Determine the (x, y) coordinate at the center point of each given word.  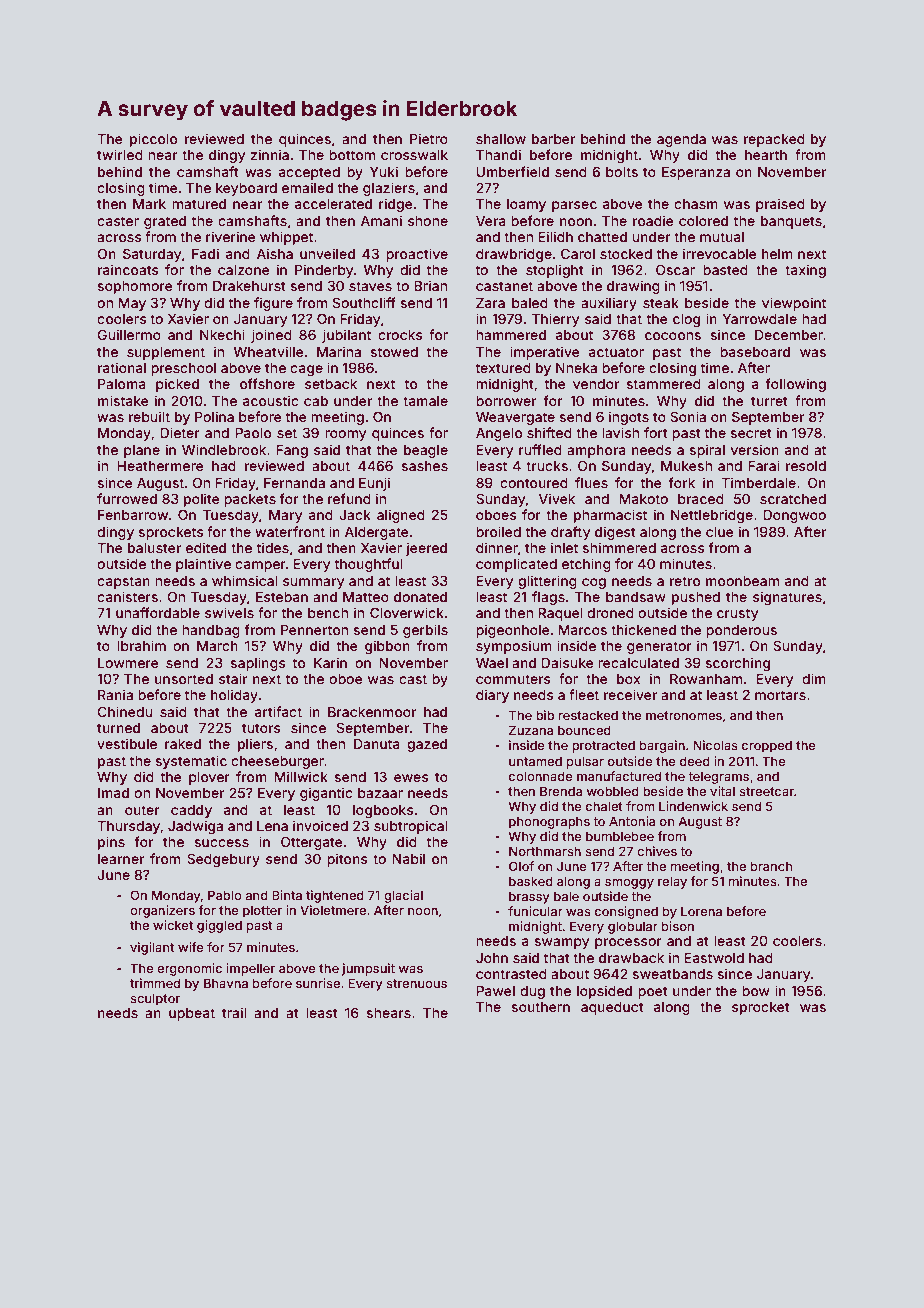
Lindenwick (693, 806)
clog (686, 320)
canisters (127, 596)
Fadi (205, 253)
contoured (534, 483)
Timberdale (758, 482)
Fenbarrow (133, 515)
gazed (427, 745)
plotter (262, 911)
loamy (526, 205)
